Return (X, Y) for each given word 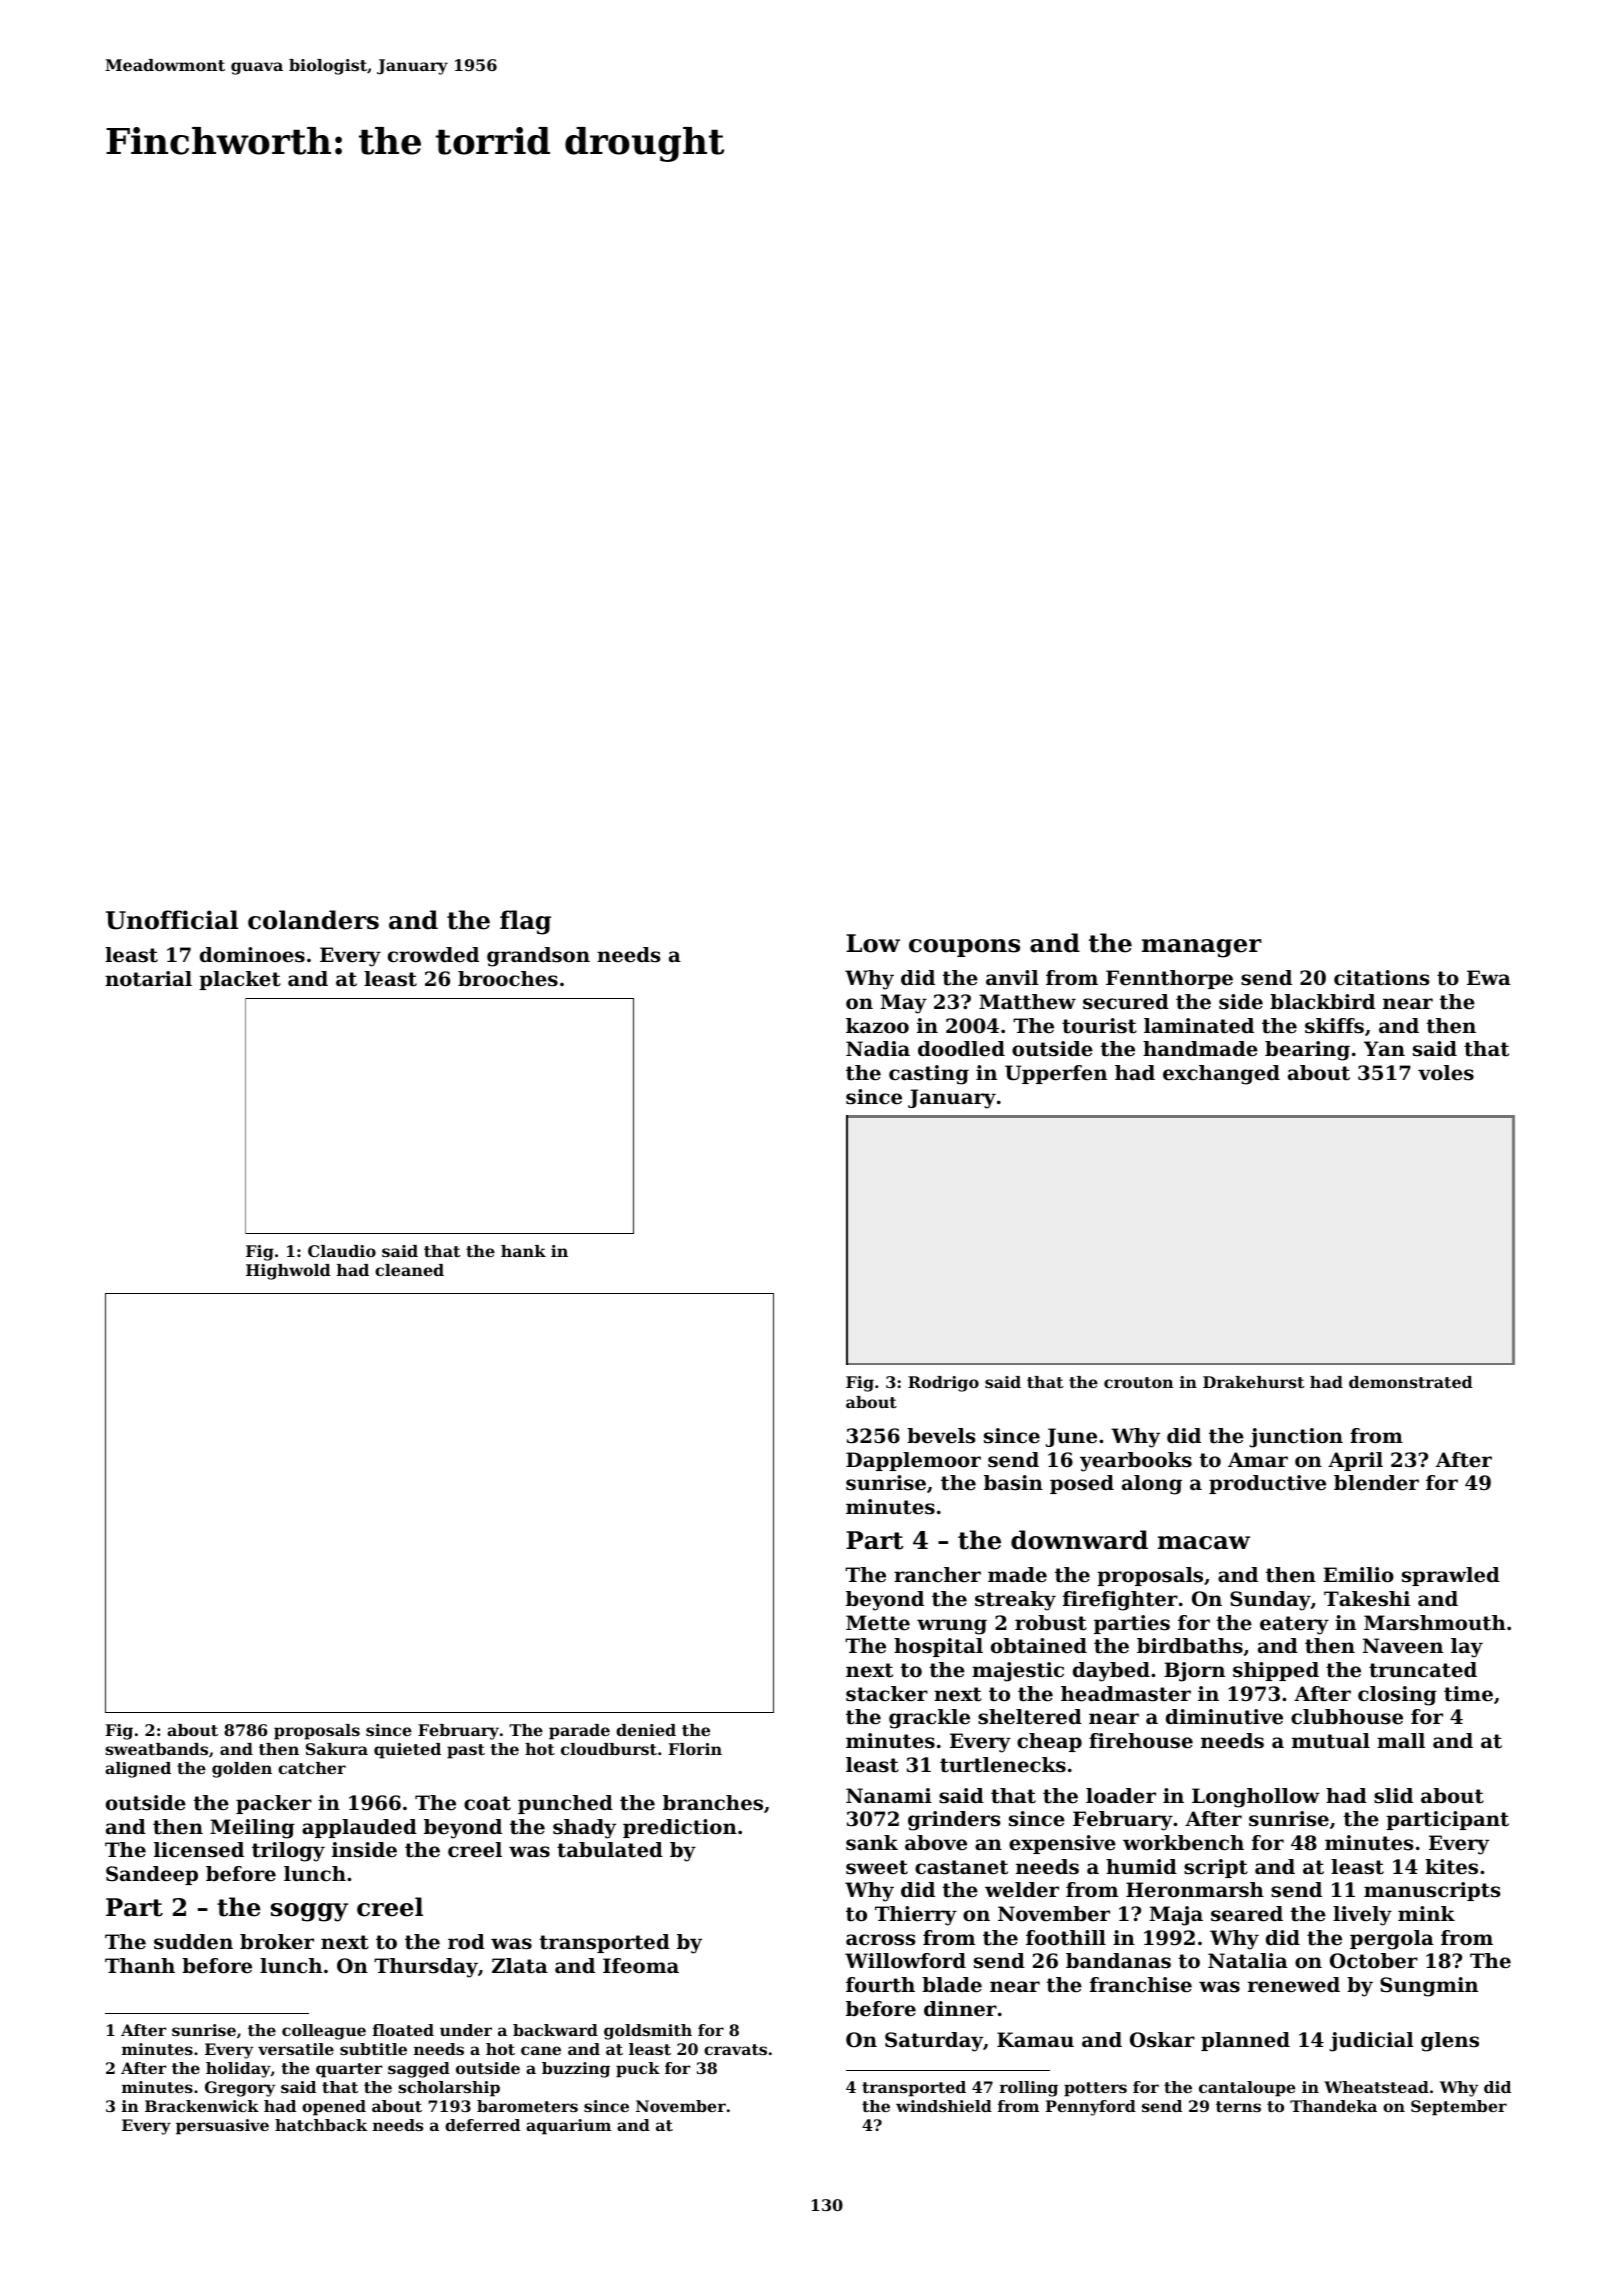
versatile (296, 2049)
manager (1202, 948)
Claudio (342, 1251)
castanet (961, 1867)
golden (242, 1770)
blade (952, 1985)
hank (523, 1251)
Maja (1176, 1916)
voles (1446, 1073)
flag (525, 922)
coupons (964, 948)
